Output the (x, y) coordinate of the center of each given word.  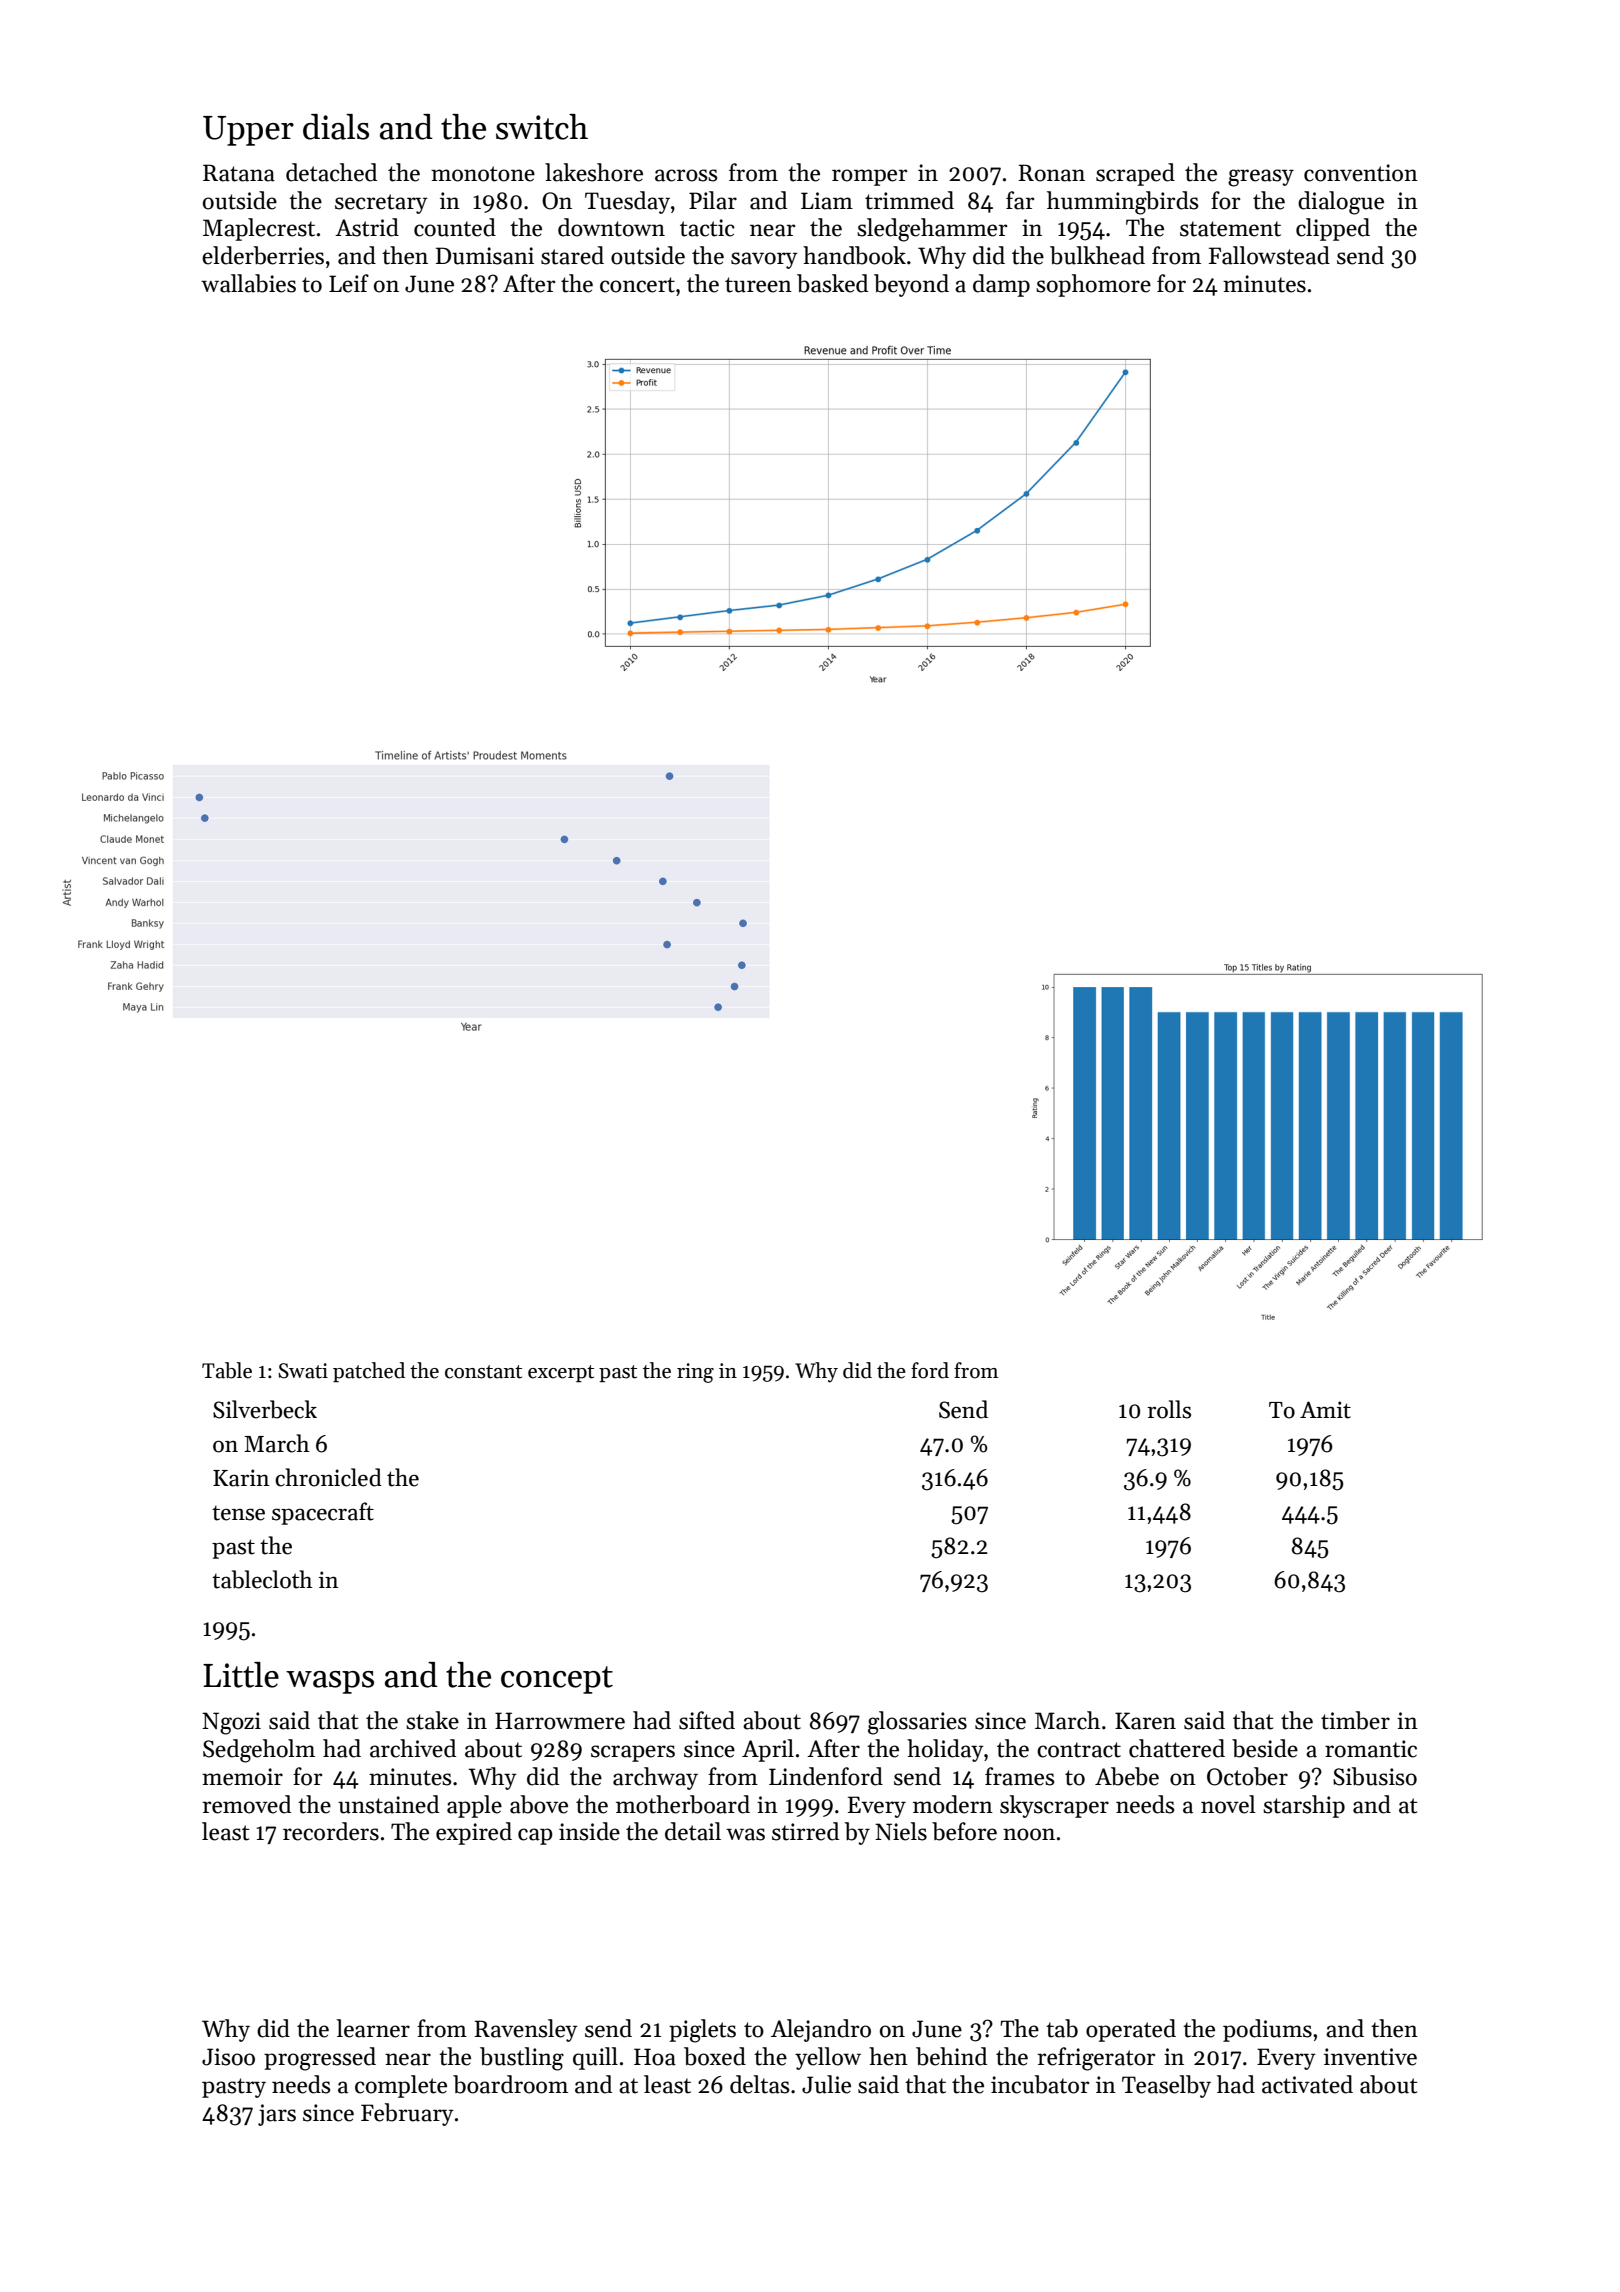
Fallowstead (1269, 255)
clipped (1333, 229)
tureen (758, 285)
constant (483, 1372)
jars (277, 2115)
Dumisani (485, 256)
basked (832, 283)
